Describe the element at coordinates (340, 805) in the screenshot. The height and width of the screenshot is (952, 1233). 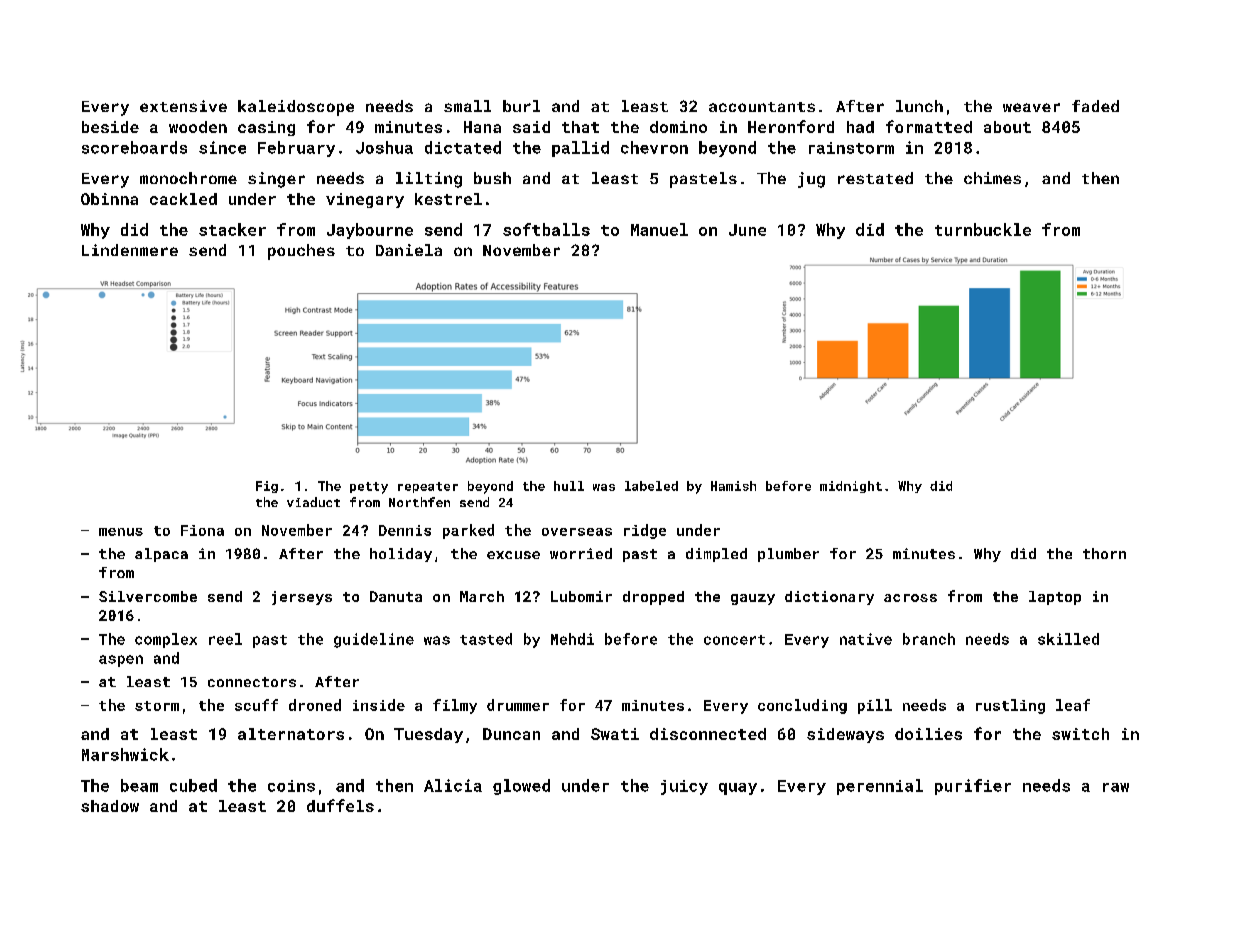
I see `duffels` at that location.
